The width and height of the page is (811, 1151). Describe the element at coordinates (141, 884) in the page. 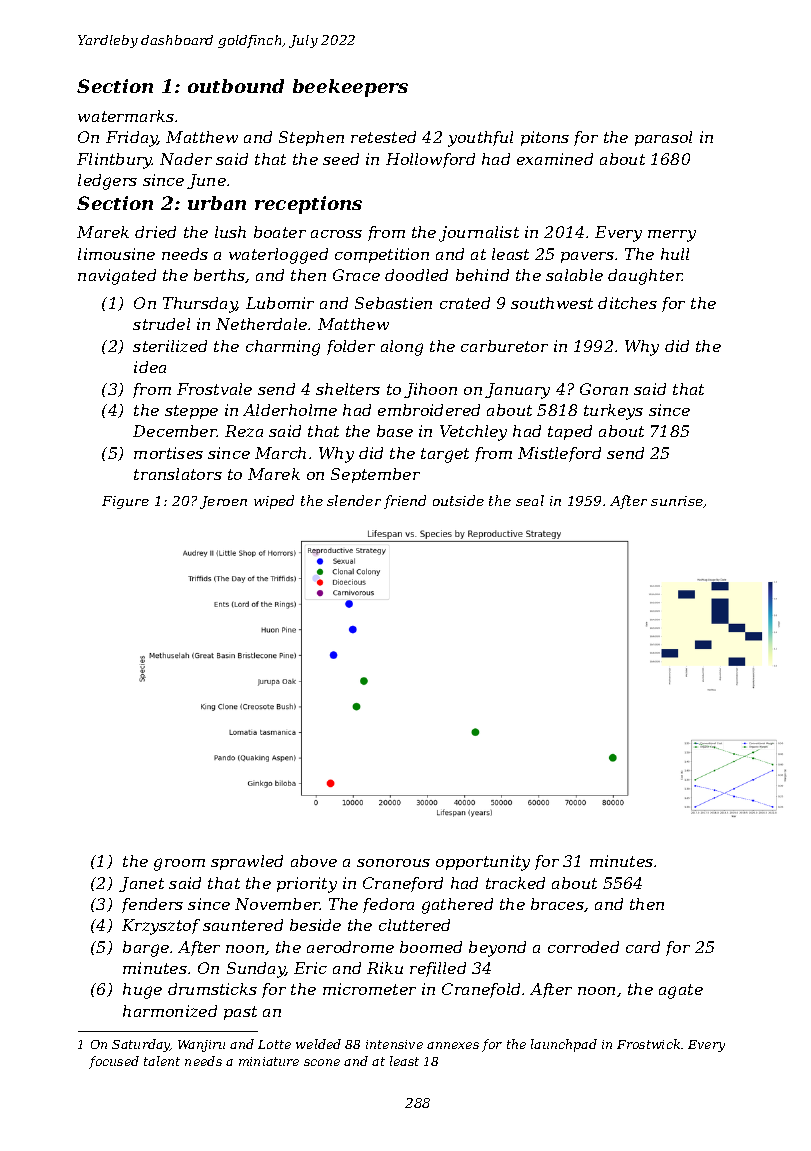

I see `Janet` at that location.
